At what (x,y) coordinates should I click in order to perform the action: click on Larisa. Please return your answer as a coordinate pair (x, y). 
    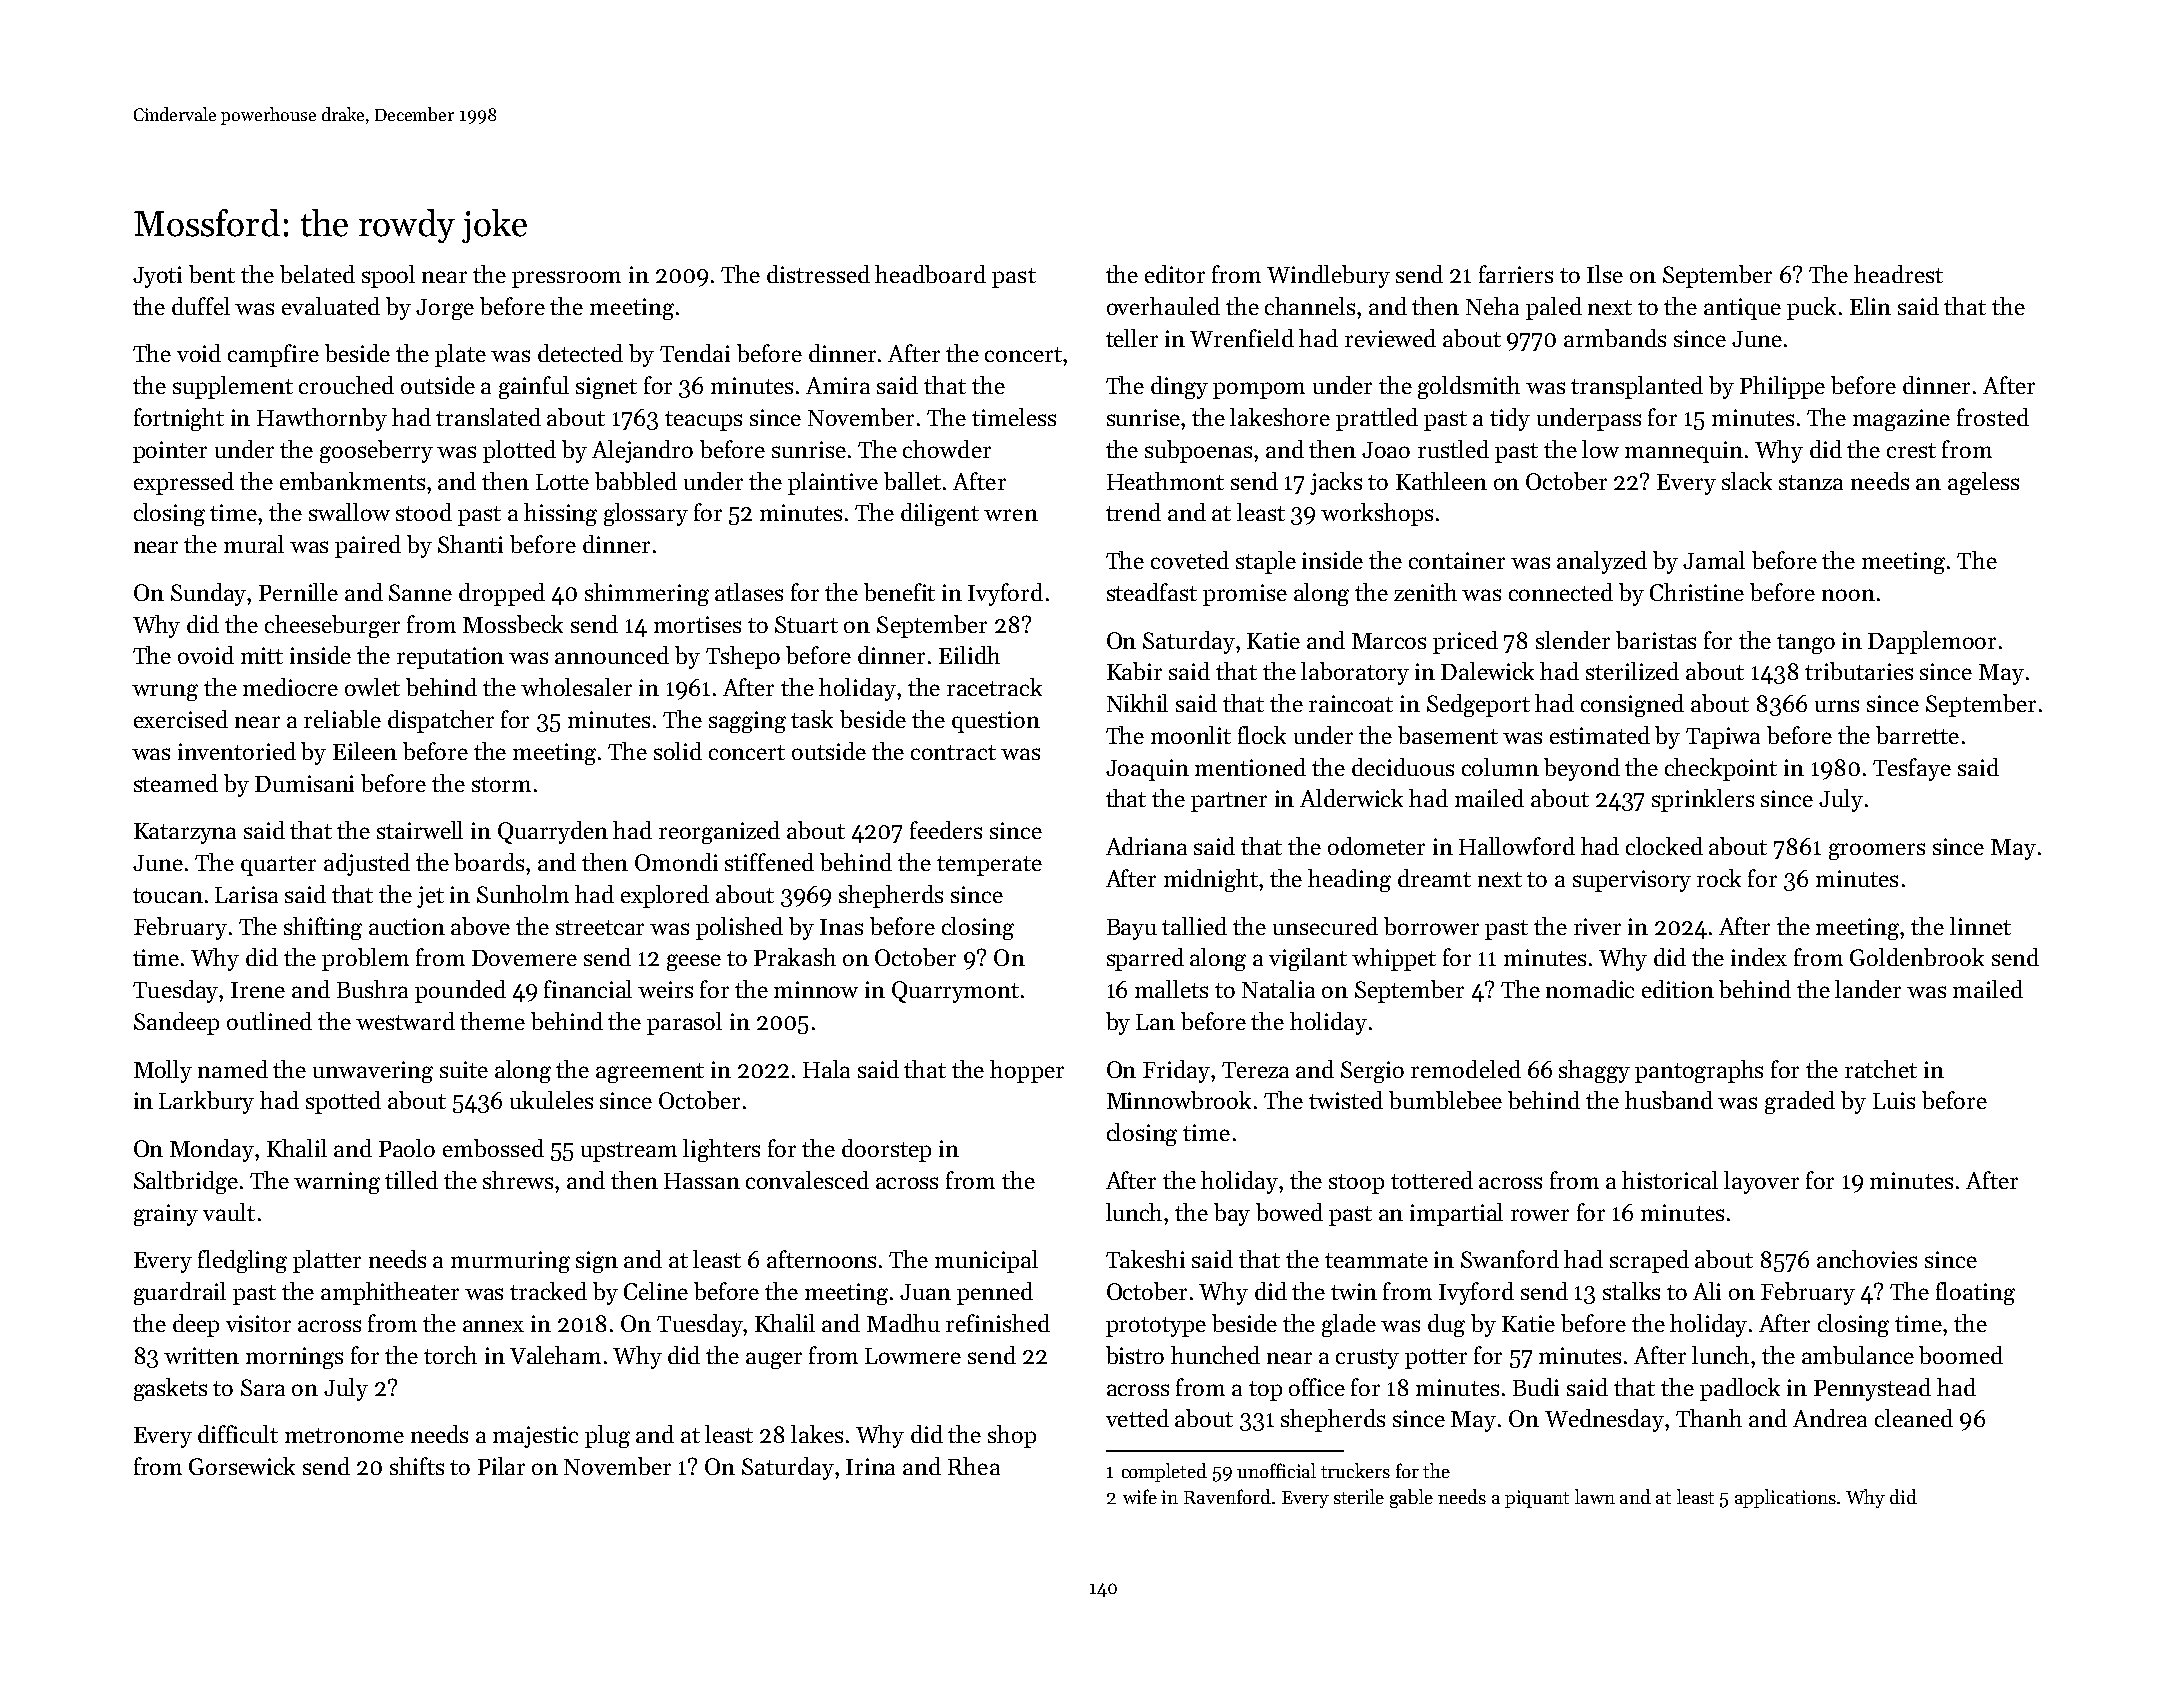
    Looking at the image, I should click on (246, 894).
